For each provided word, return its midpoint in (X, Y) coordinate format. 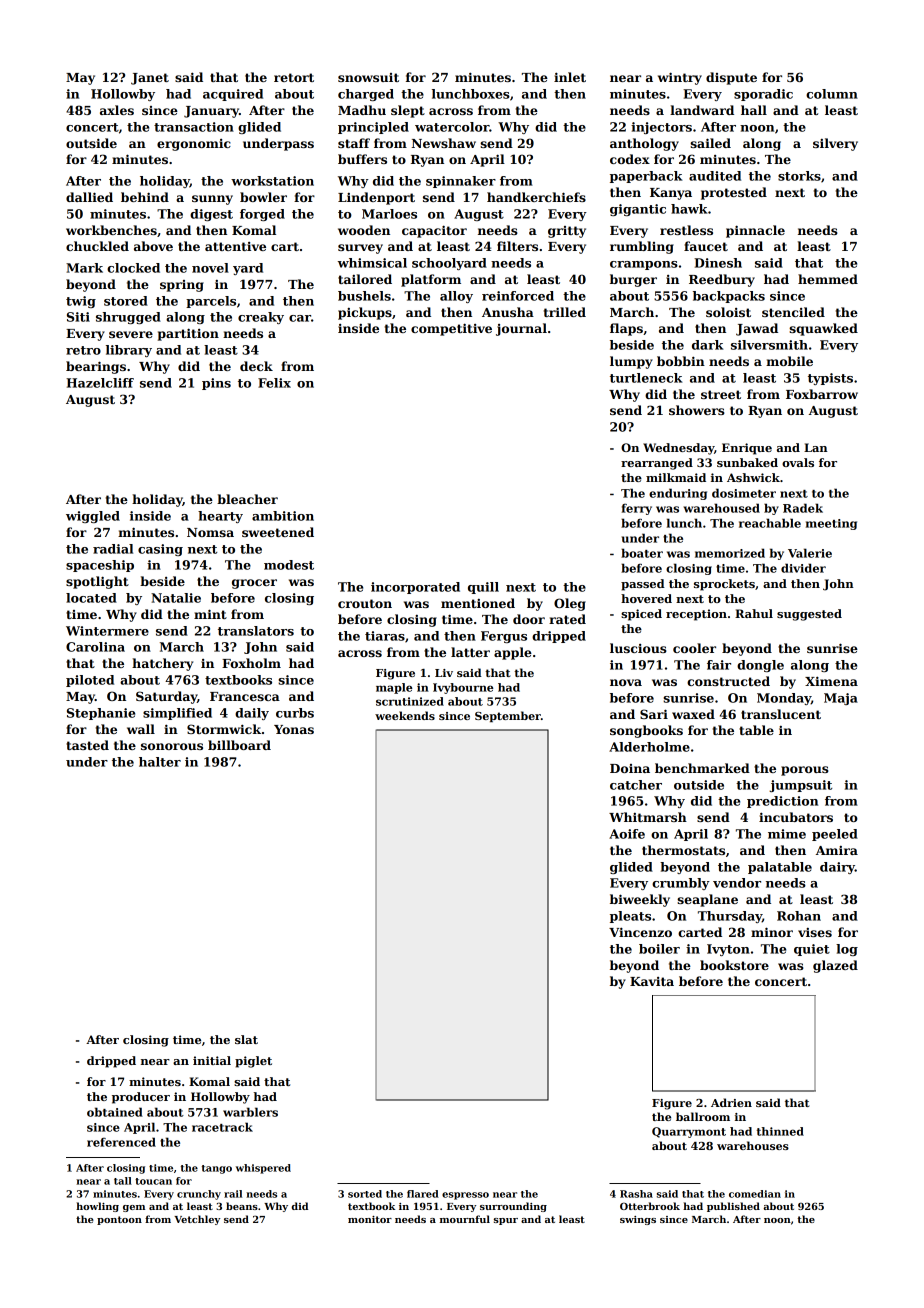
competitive (451, 329)
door (529, 619)
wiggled (93, 517)
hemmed (828, 279)
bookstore (734, 965)
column (832, 94)
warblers (250, 1112)
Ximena (831, 681)
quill (483, 588)
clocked (133, 268)
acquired (233, 95)
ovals (798, 462)
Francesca (245, 696)
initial (212, 1060)
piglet (253, 1062)
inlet (570, 77)
